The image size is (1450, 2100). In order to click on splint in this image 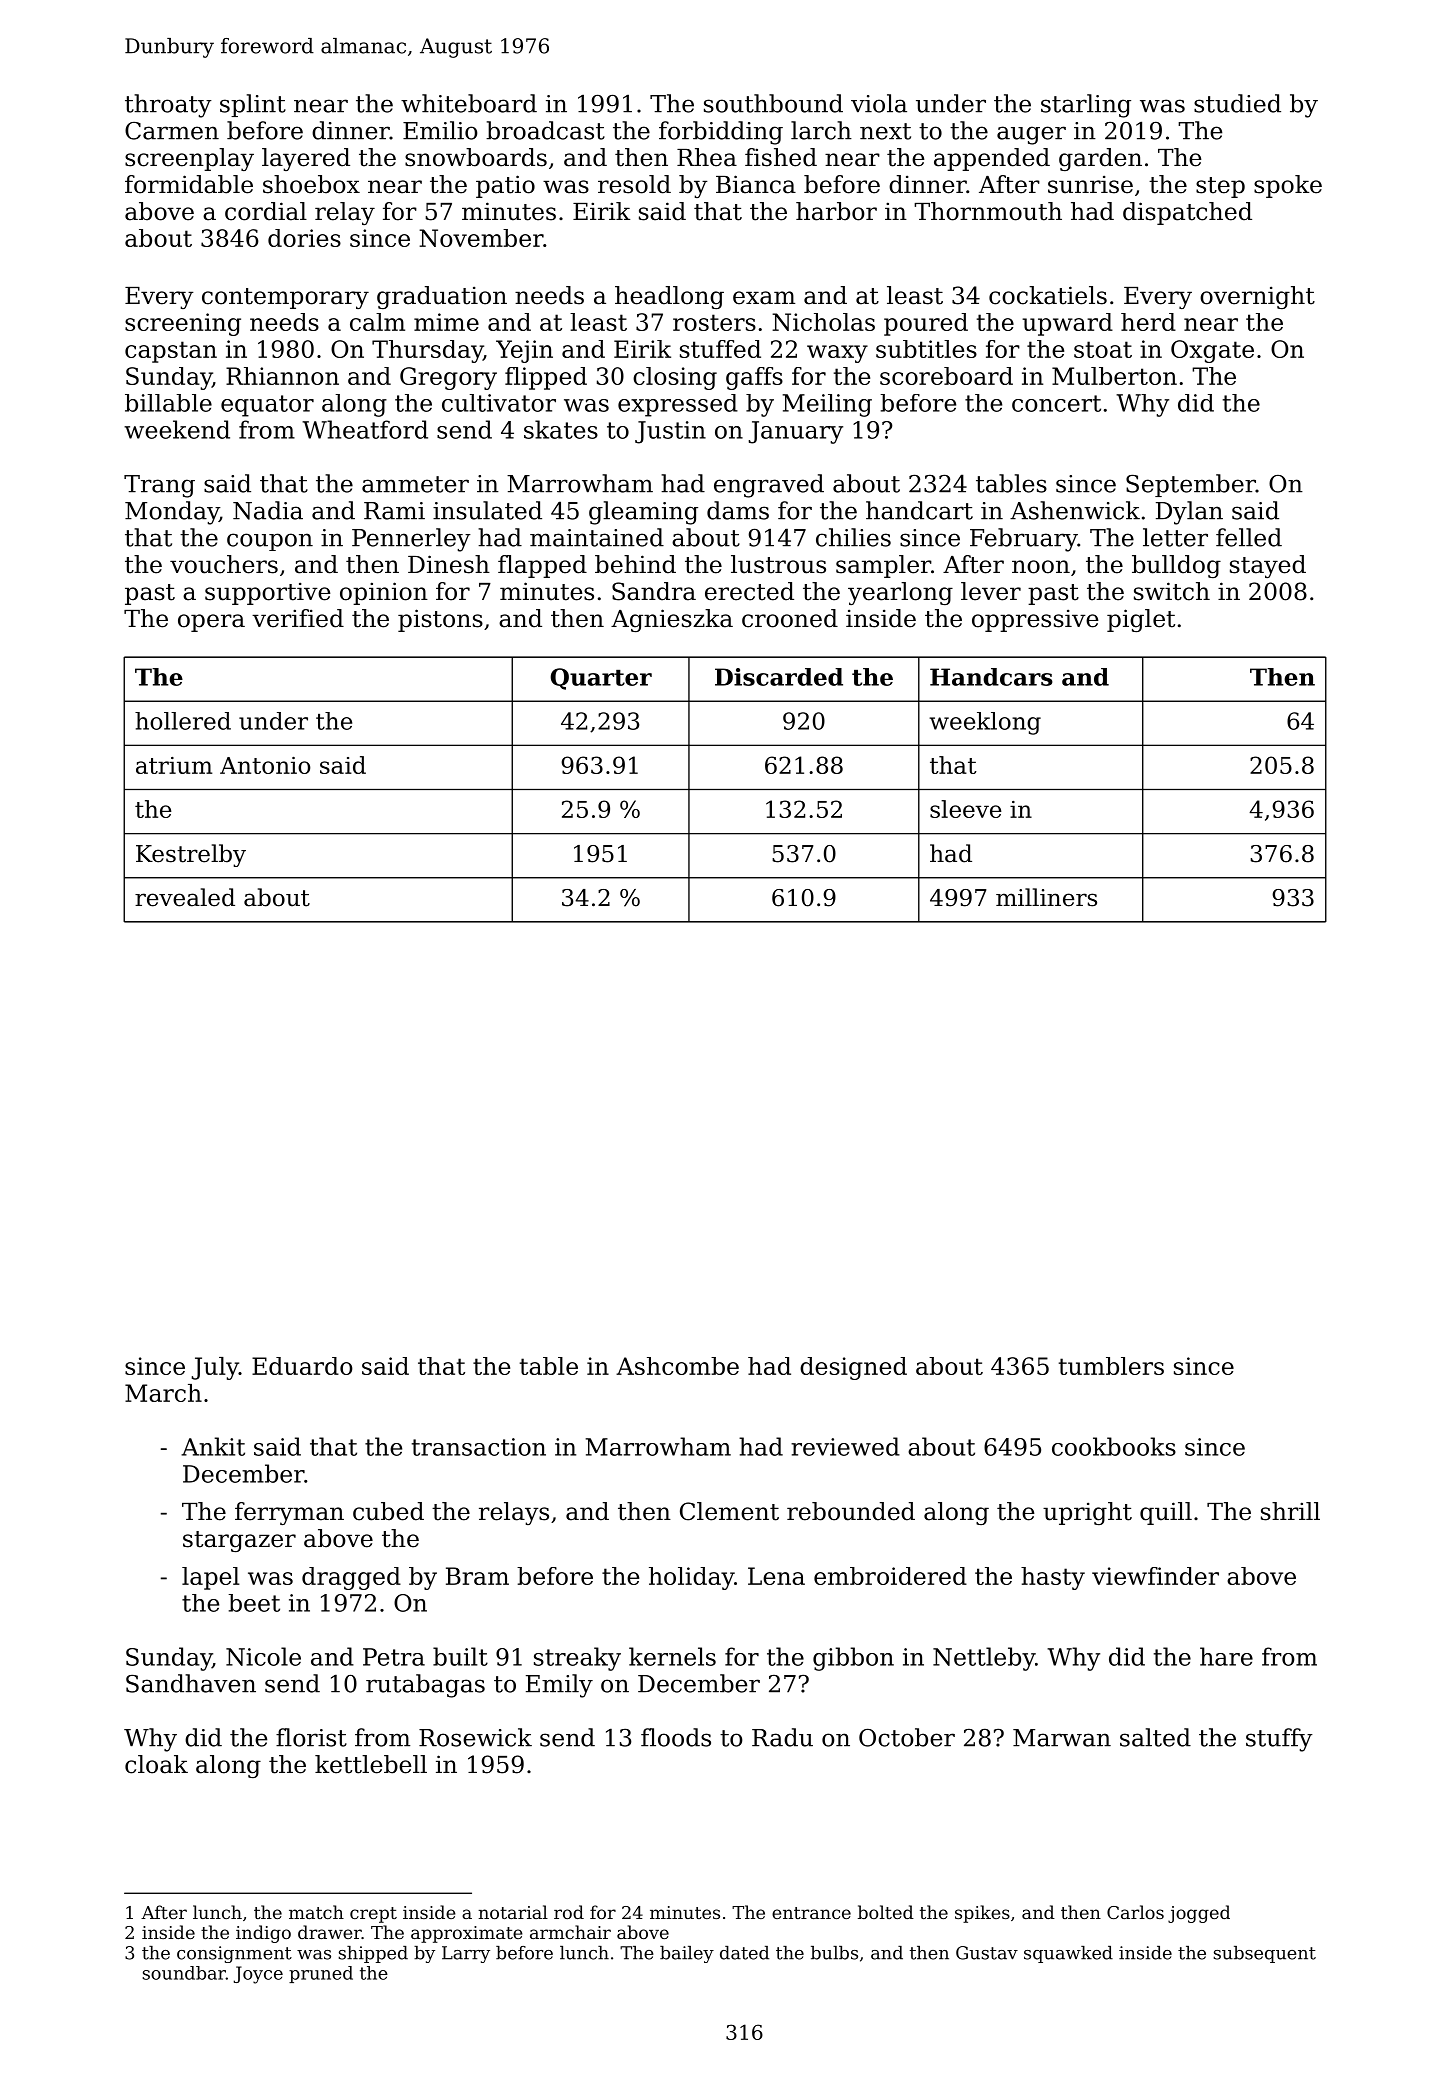, I will do `click(253, 105)`.
